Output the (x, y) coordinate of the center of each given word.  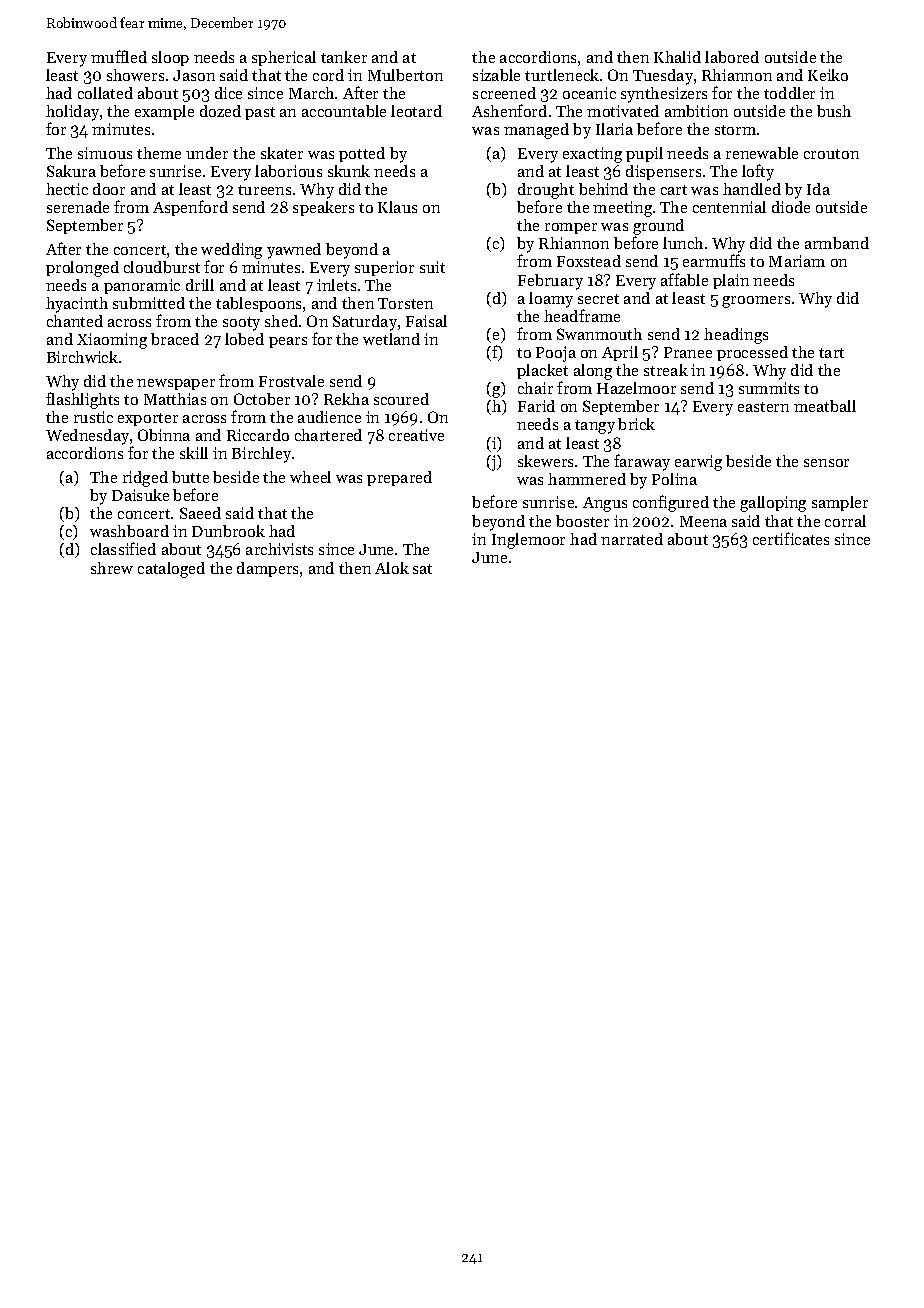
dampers (267, 569)
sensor (826, 463)
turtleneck (562, 75)
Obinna (164, 435)
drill (200, 285)
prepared (399, 478)
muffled (119, 56)
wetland (391, 339)
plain (731, 281)
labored (732, 57)
